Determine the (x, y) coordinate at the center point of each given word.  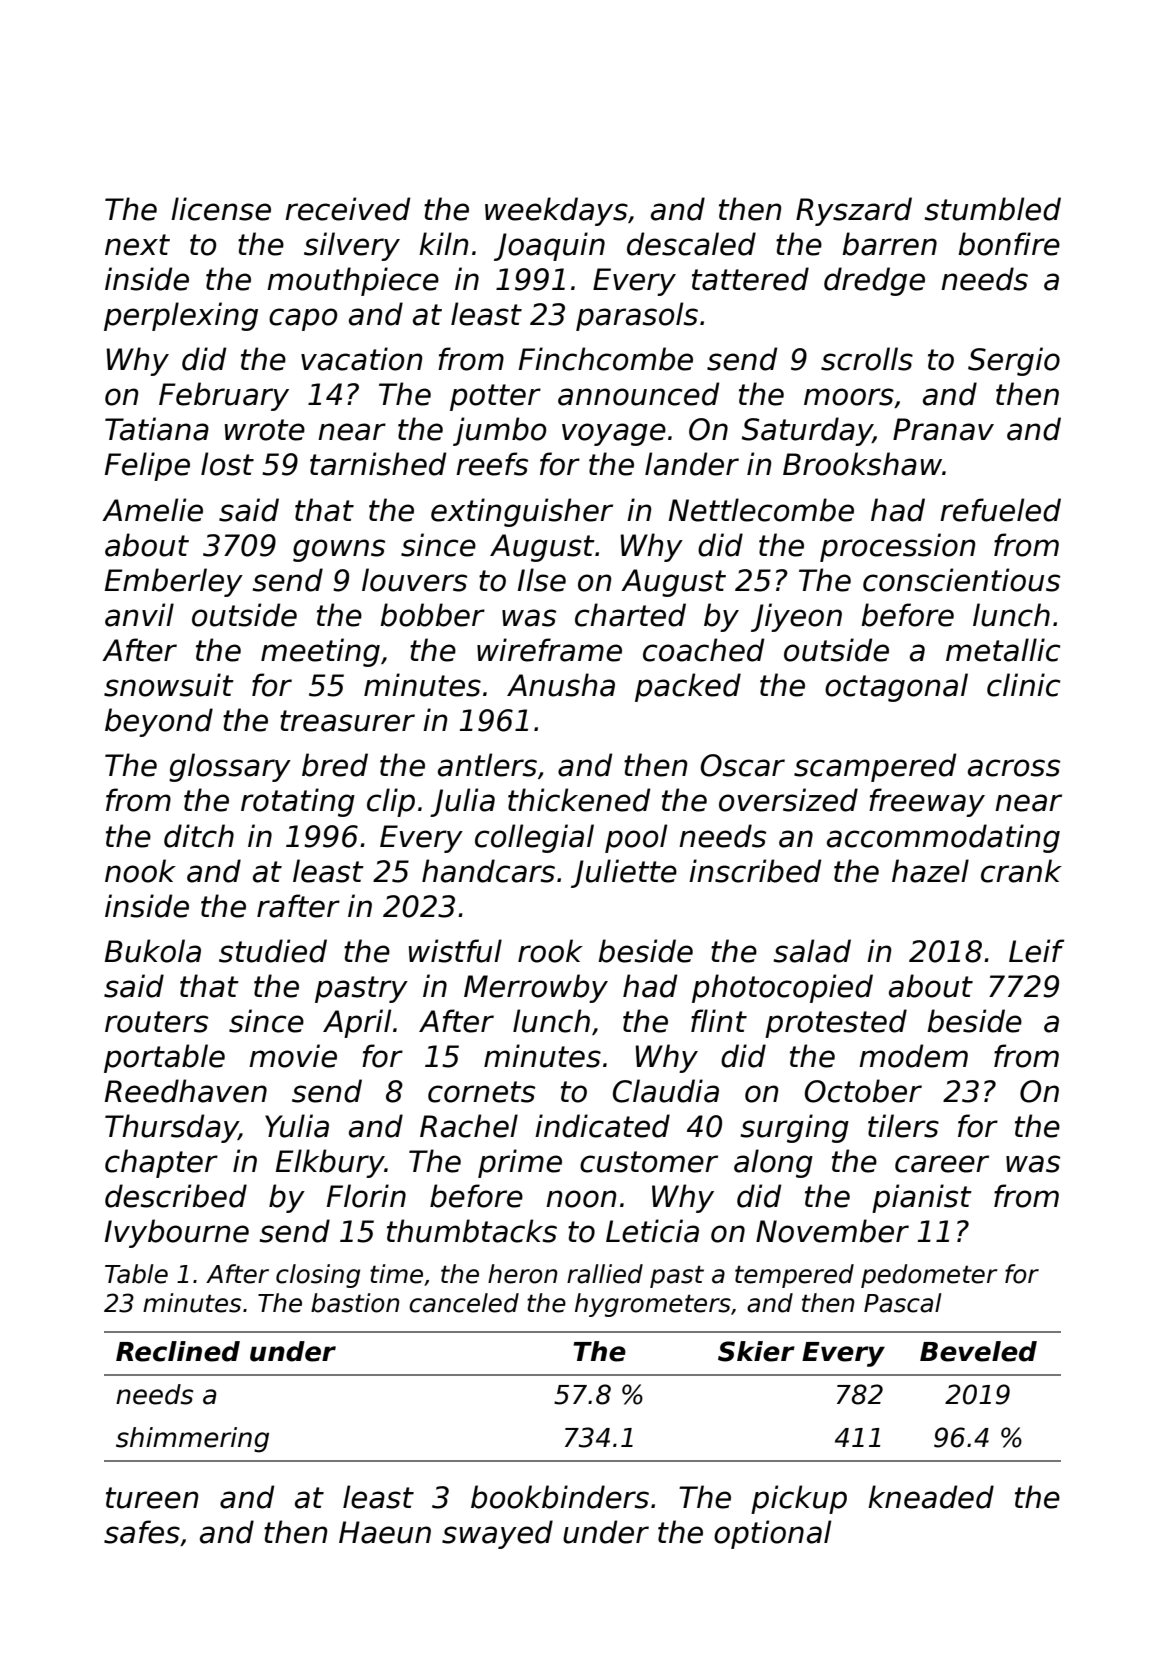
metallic (1003, 650)
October (863, 1091)
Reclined (178, 1351)
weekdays (556, 211)
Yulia (297, 1126)
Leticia (652, 1231)
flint (719, 1020)
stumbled (993, 209)
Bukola (153, 951)
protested (836, 1023)
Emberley (174, 582)
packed (688, 687)
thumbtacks (472, 1231)
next (137, 245)
